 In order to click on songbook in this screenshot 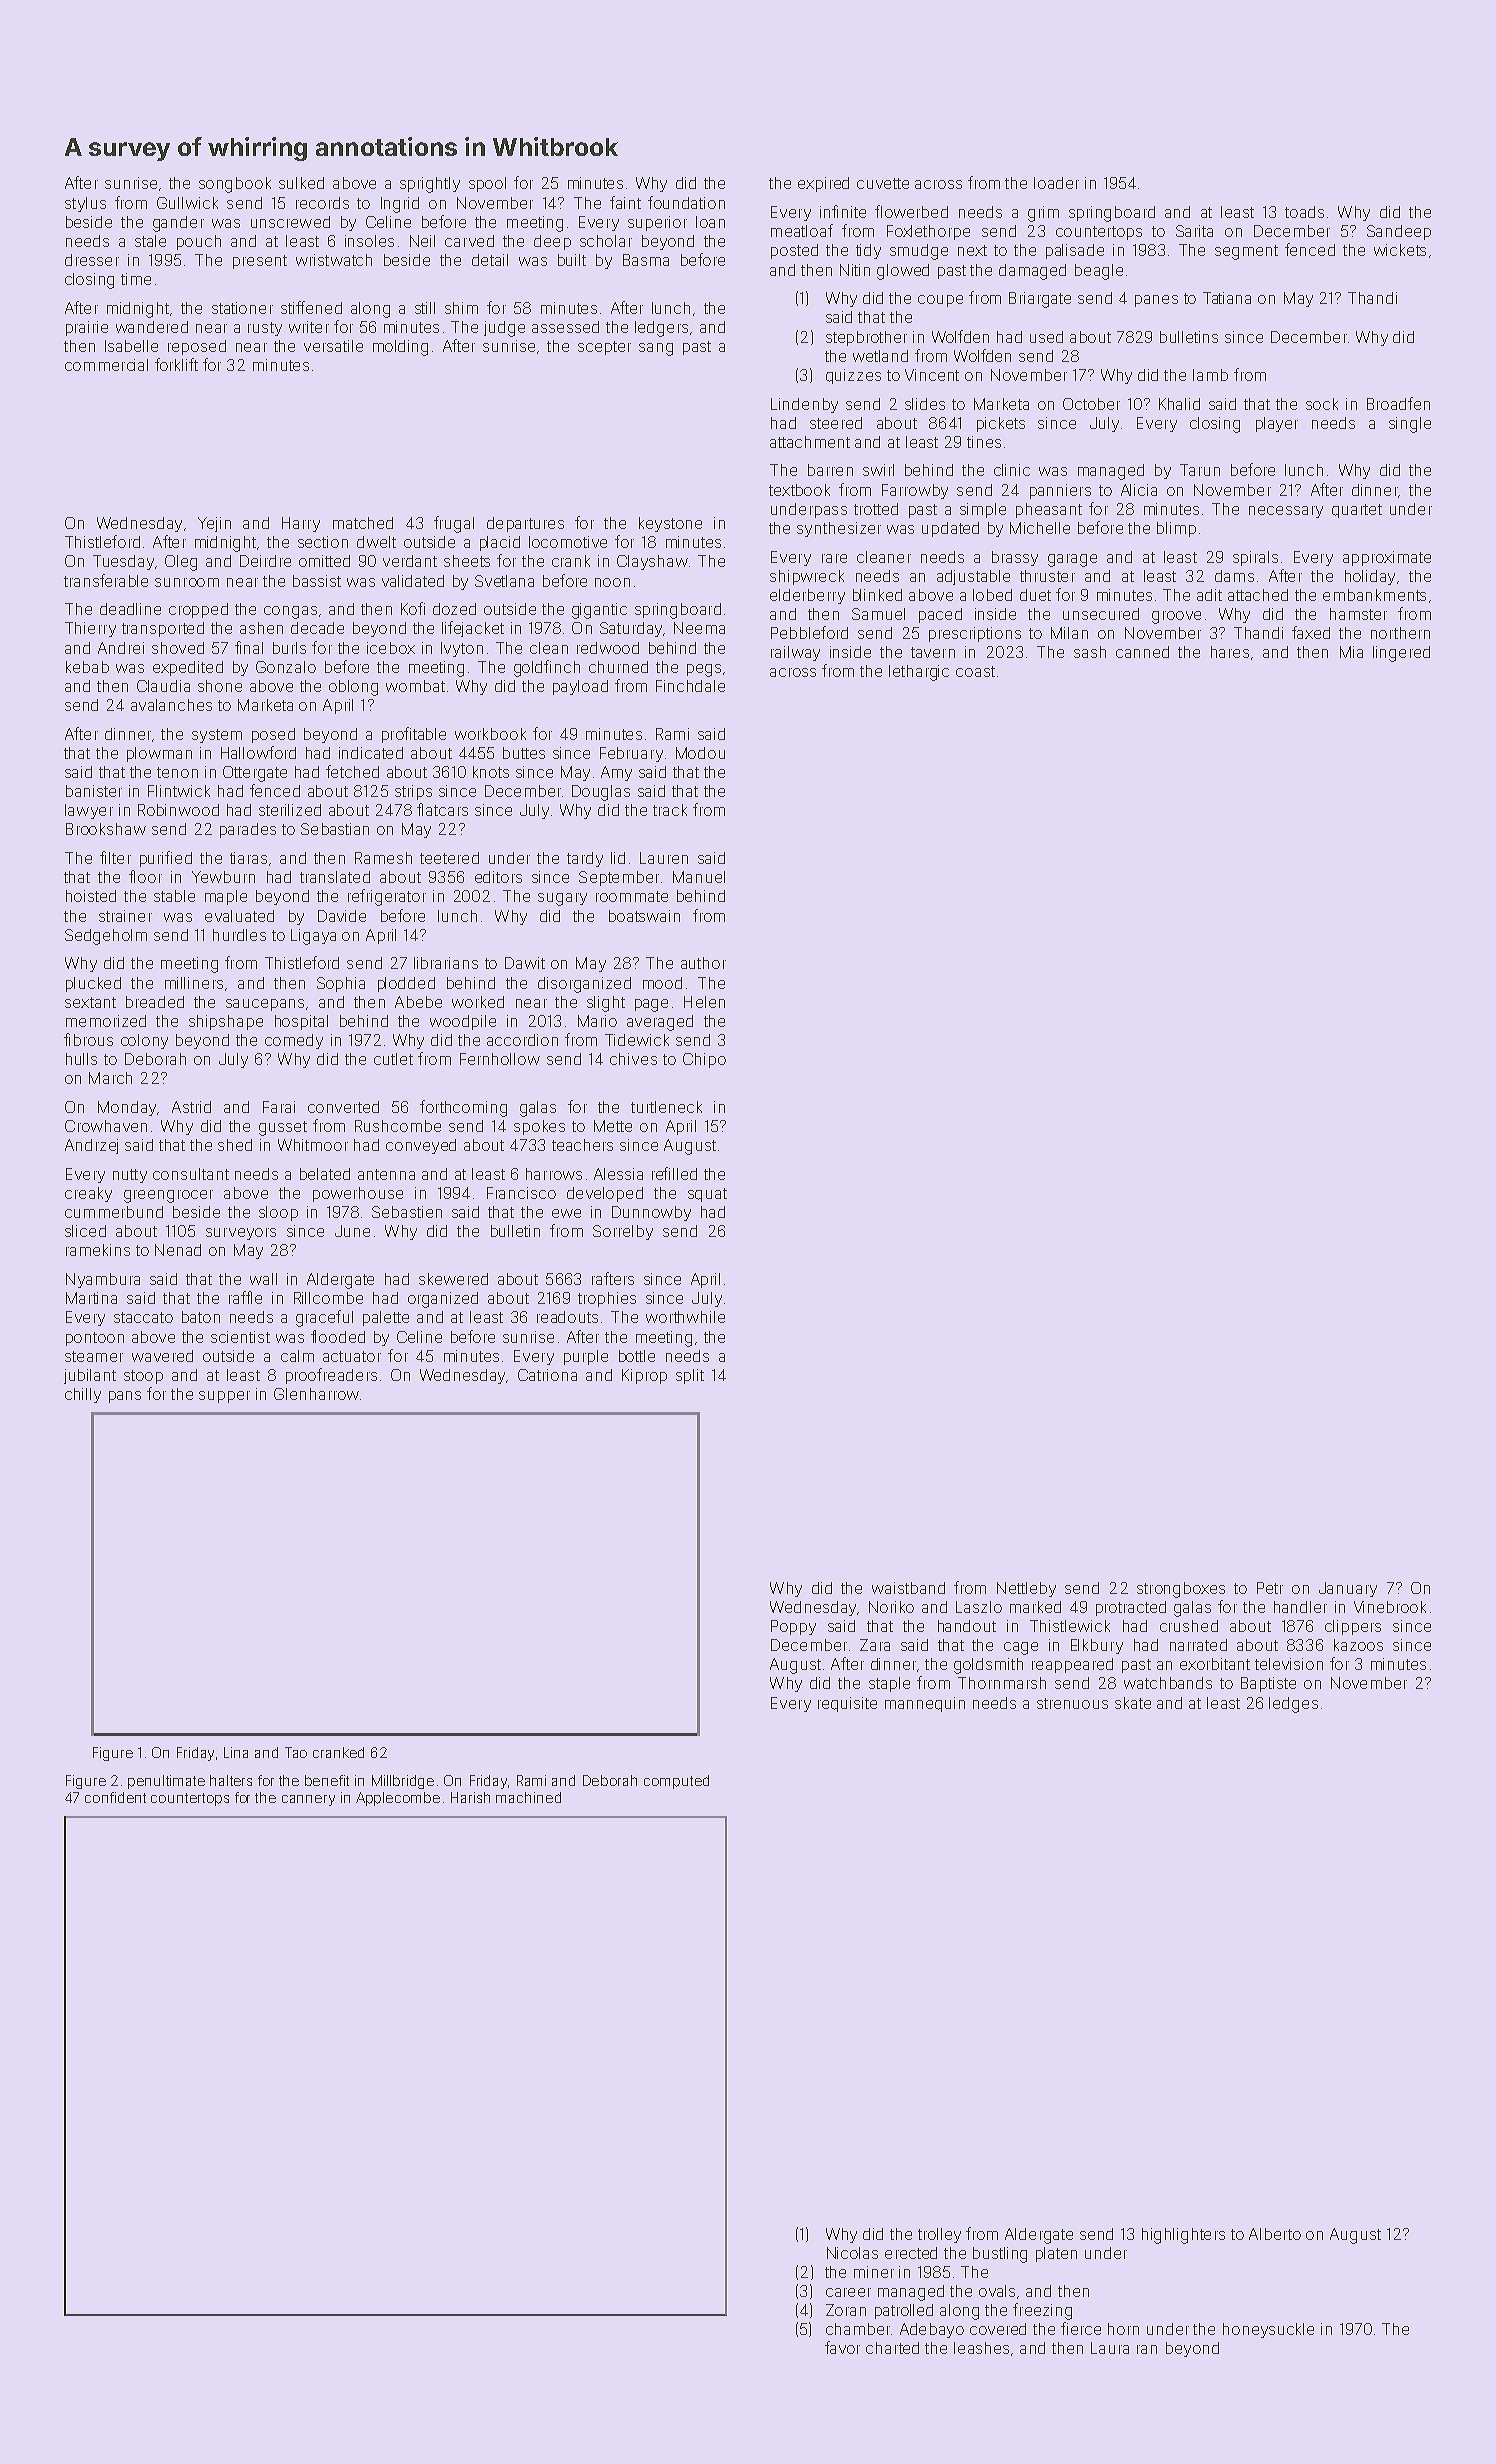, I will do `click(235, 185)`.
